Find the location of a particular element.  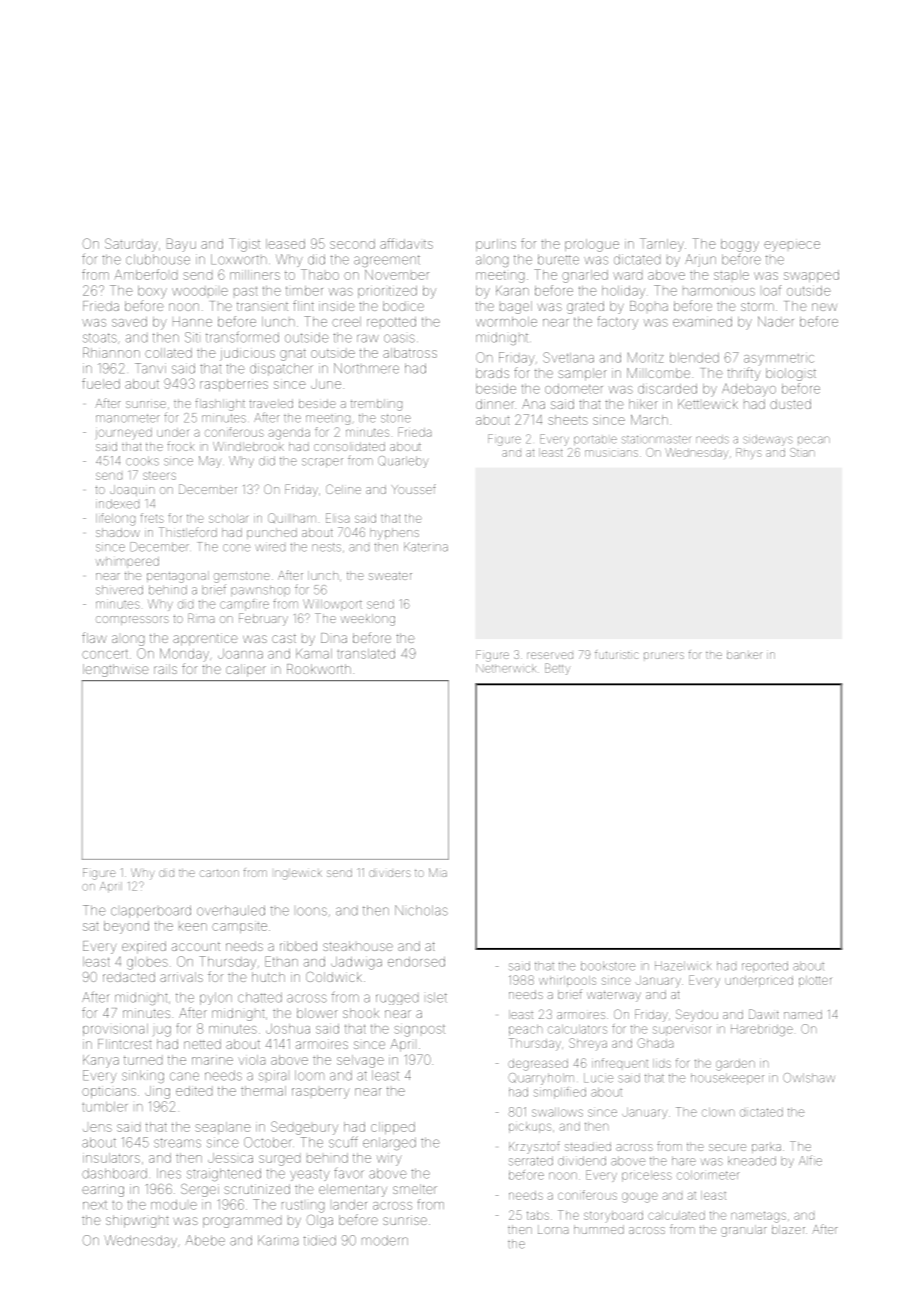

brads is located at coordinates (492, 373).
